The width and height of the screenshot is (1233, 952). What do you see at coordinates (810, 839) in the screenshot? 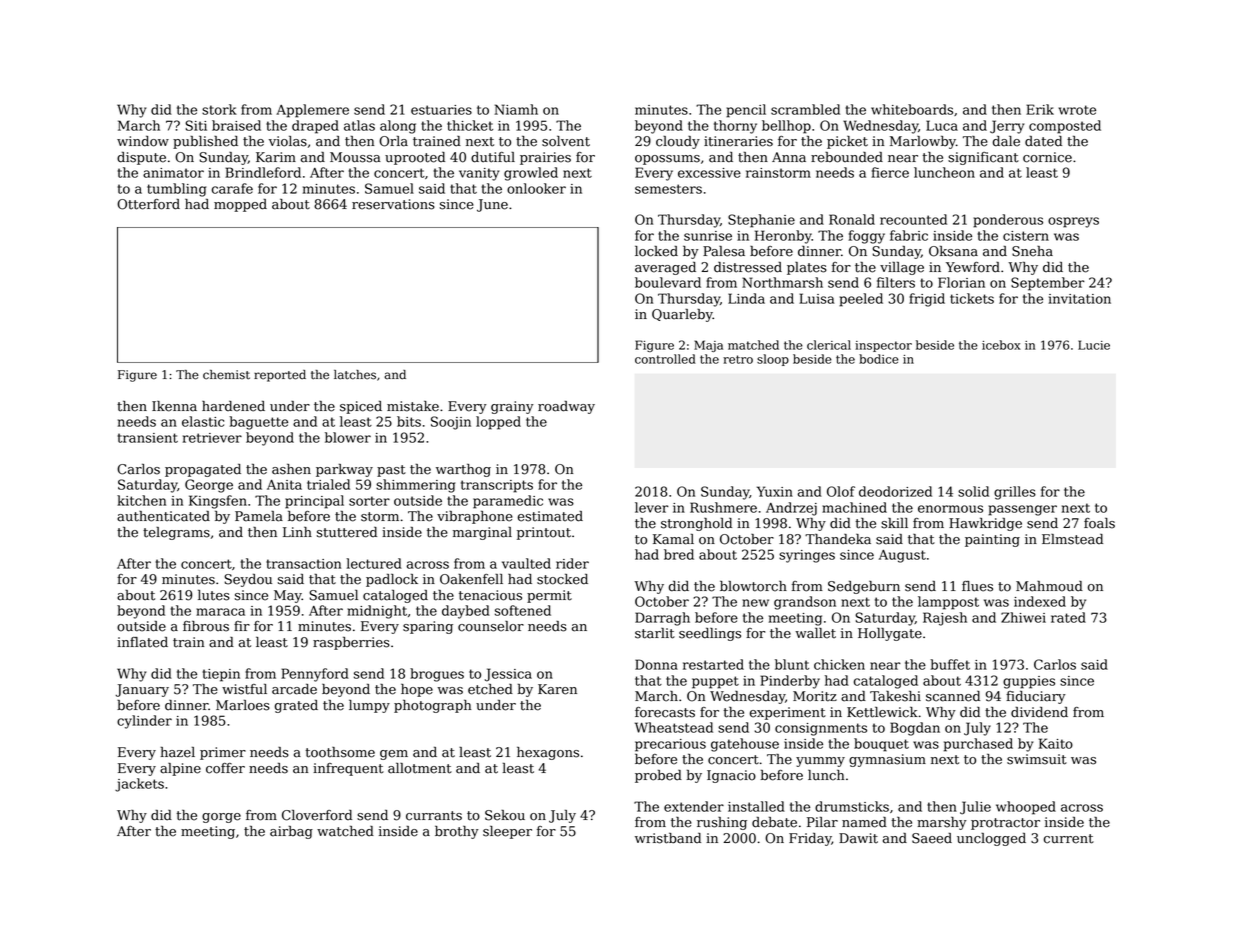
I see `Friday` at bounding box center [810, 839].
